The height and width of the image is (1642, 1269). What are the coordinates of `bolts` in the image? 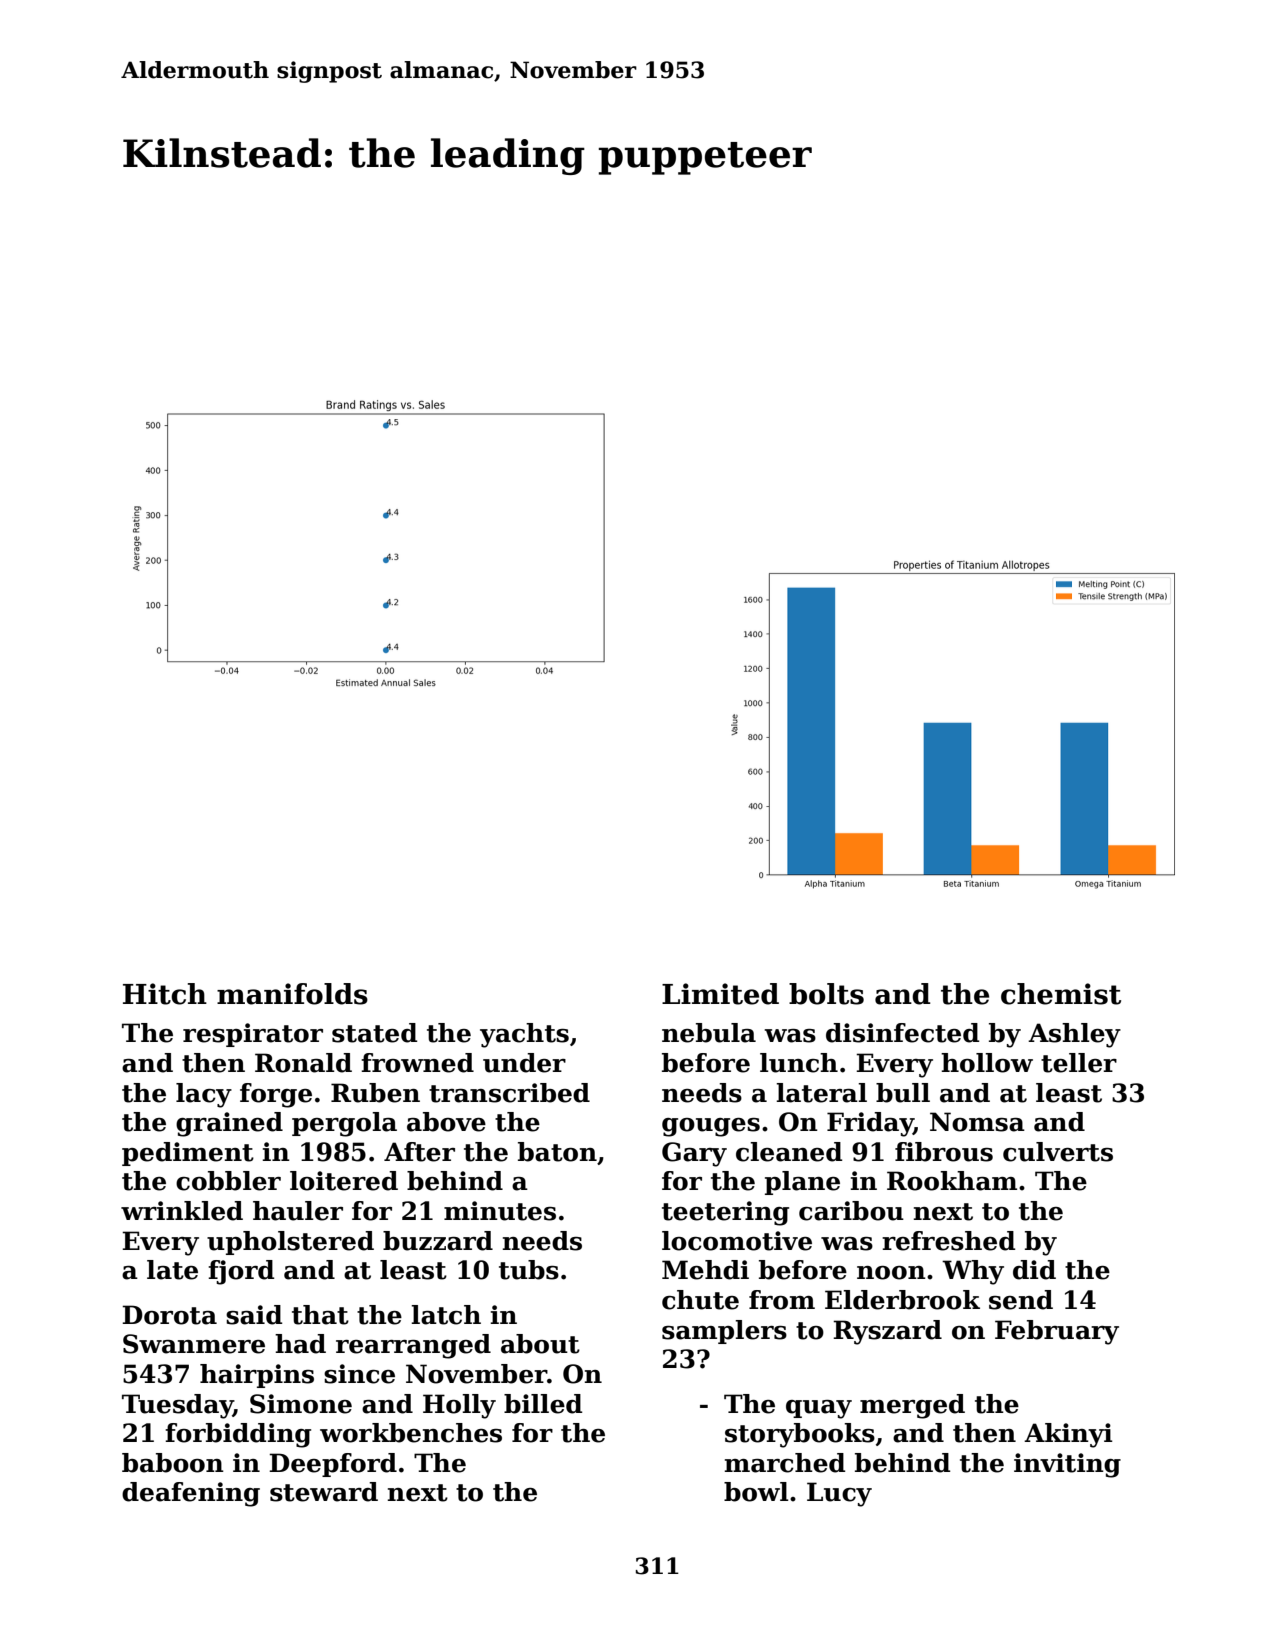 It's located at (826, 994).
